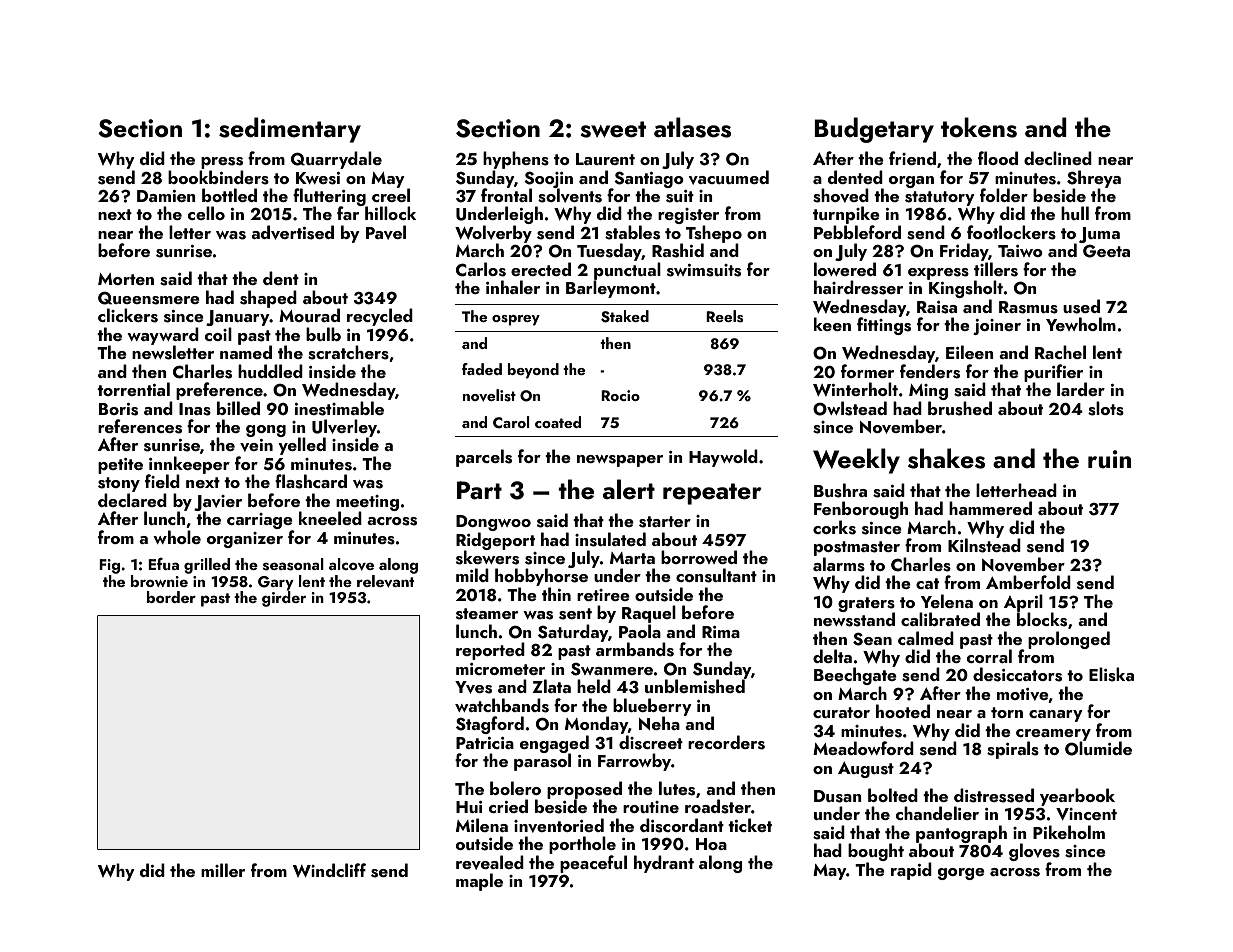 The width and height of the screenshot is (1233, 952). Describe the element at coordinates (490, 862) in the screenshot. I see `revealed` at that location.
